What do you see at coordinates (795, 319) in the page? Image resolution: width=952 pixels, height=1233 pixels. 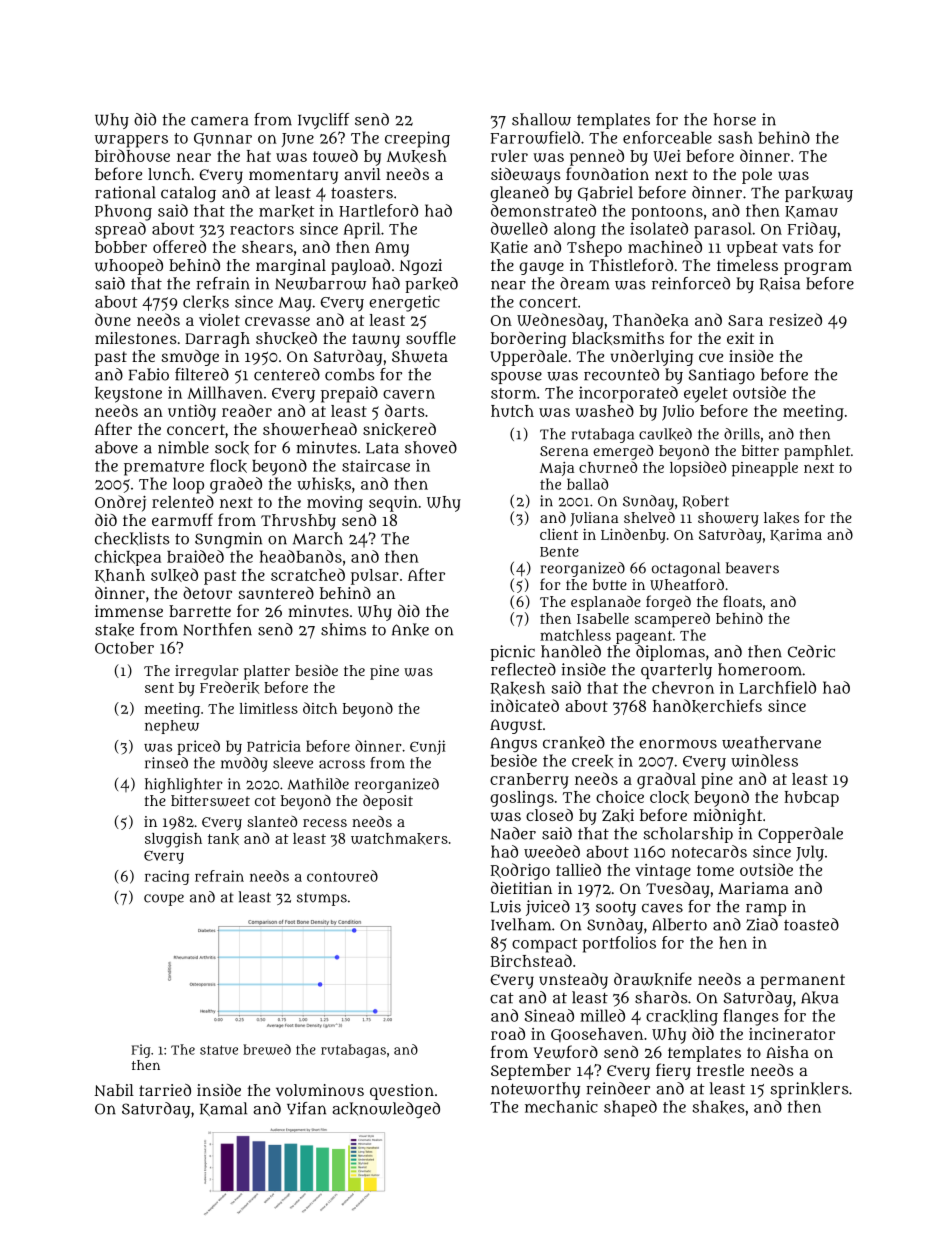 I see `resized` at bounding box center [795, 319].
